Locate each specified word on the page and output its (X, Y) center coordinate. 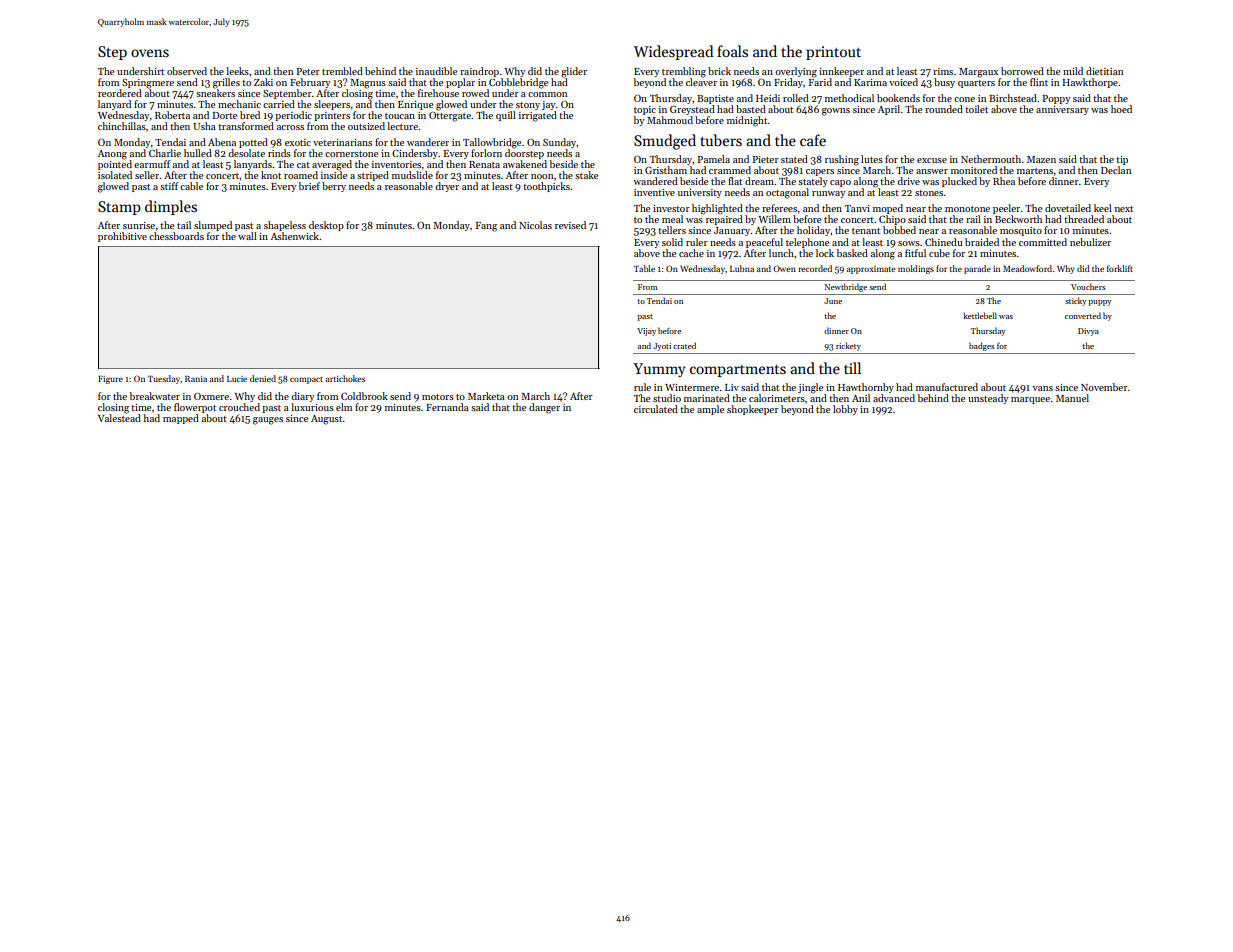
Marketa (486, 396)
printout (833, 53)
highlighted (717, 209)
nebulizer (1090, 242)
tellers (672, 230)
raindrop (479, 72)
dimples (171, 207)
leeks (237, 71)
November (1104, 387)
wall (247, 236)
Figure (110, 380)
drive (908, 181)
